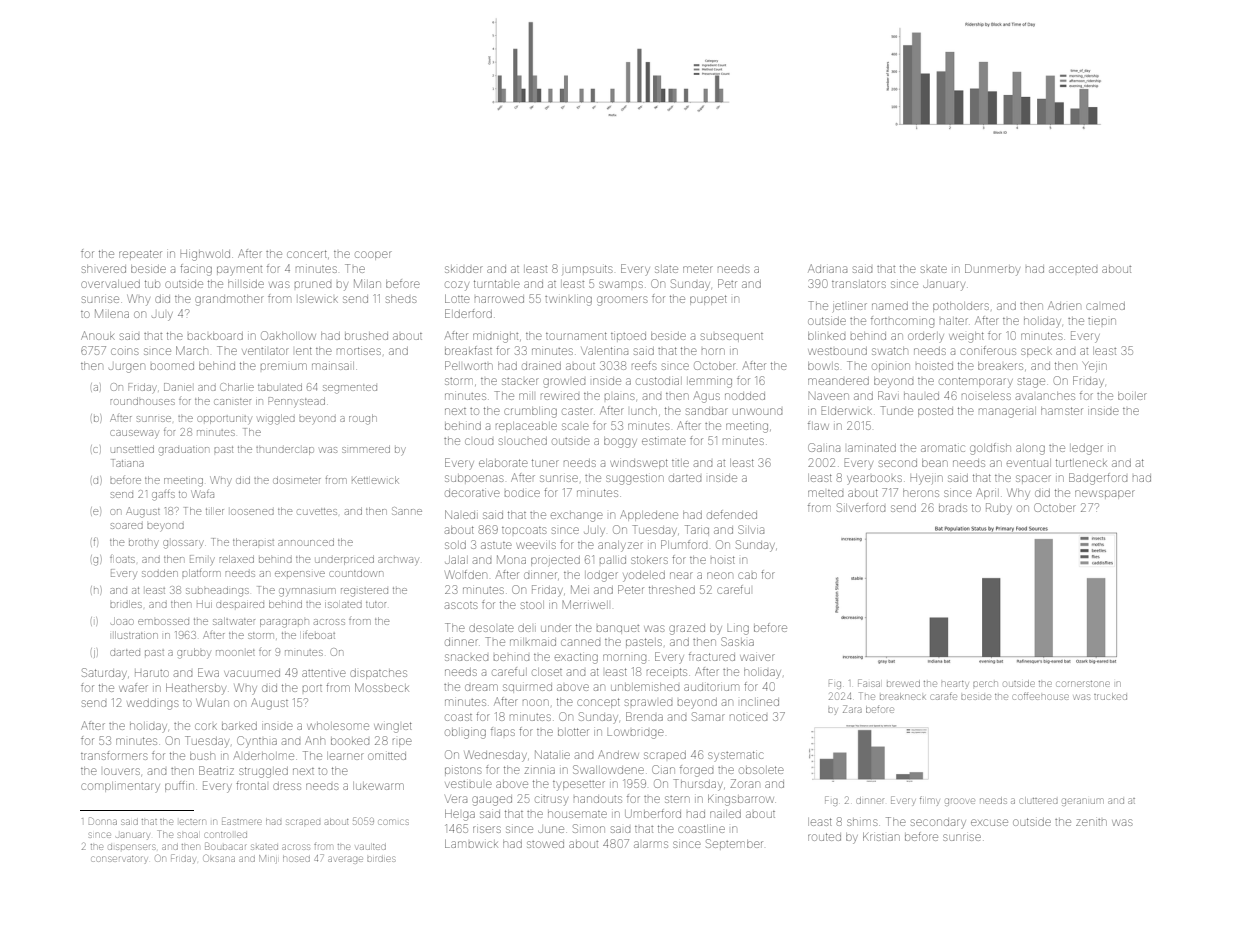 This page has height=952, width=1233. Describe the element at coordinates (533, 642) in the page. I see `milkmaid` at that location.
